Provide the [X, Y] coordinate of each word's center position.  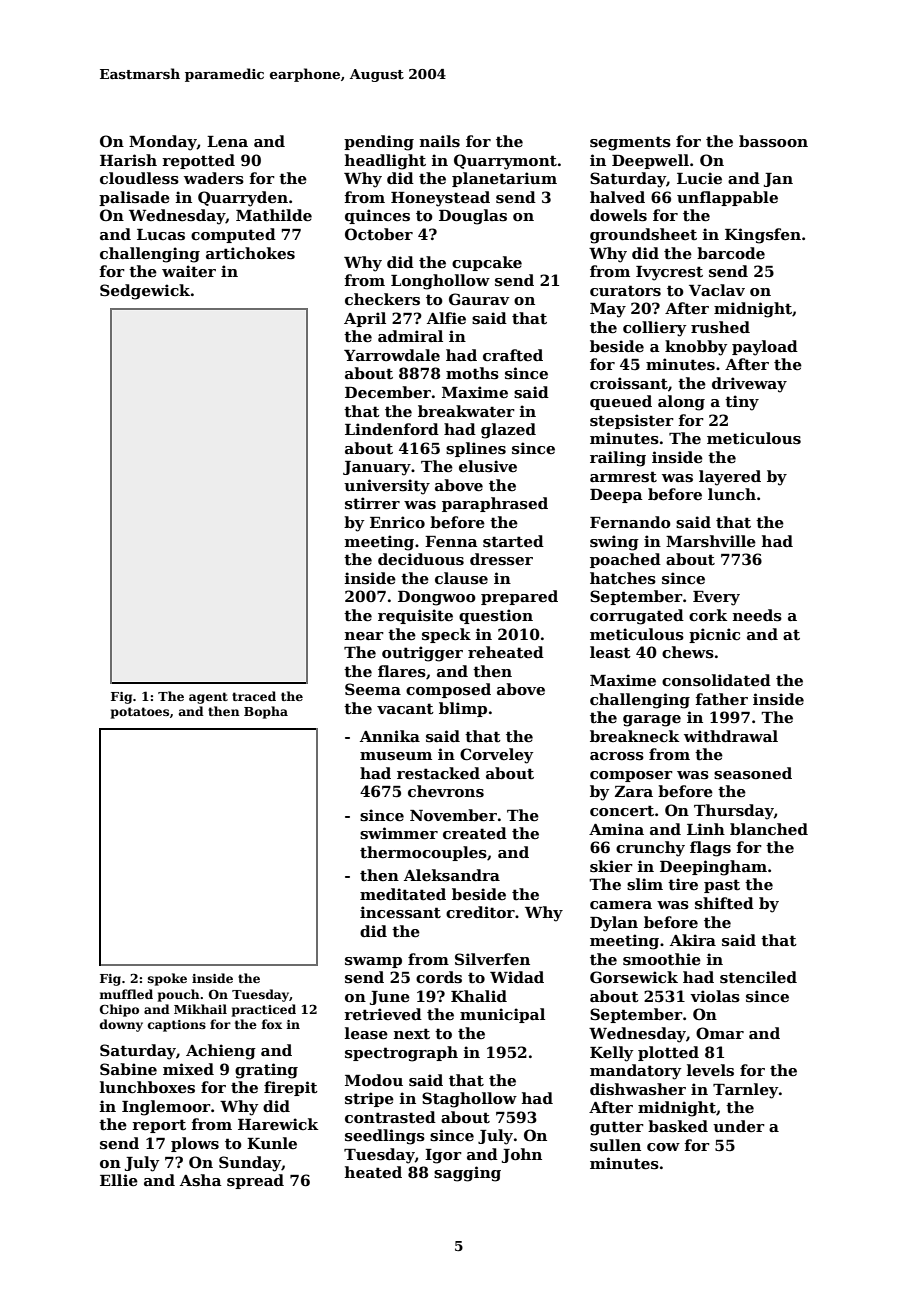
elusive [488, 466]
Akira [693, 940]
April [365, 319]
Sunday [250, 1164]
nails [440, 141]
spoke [167, 979]
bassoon [773, 141]
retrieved [383, 1014]
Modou [374, 1080]
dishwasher [638, 1089]
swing [614, 543]
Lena [227, 141]
